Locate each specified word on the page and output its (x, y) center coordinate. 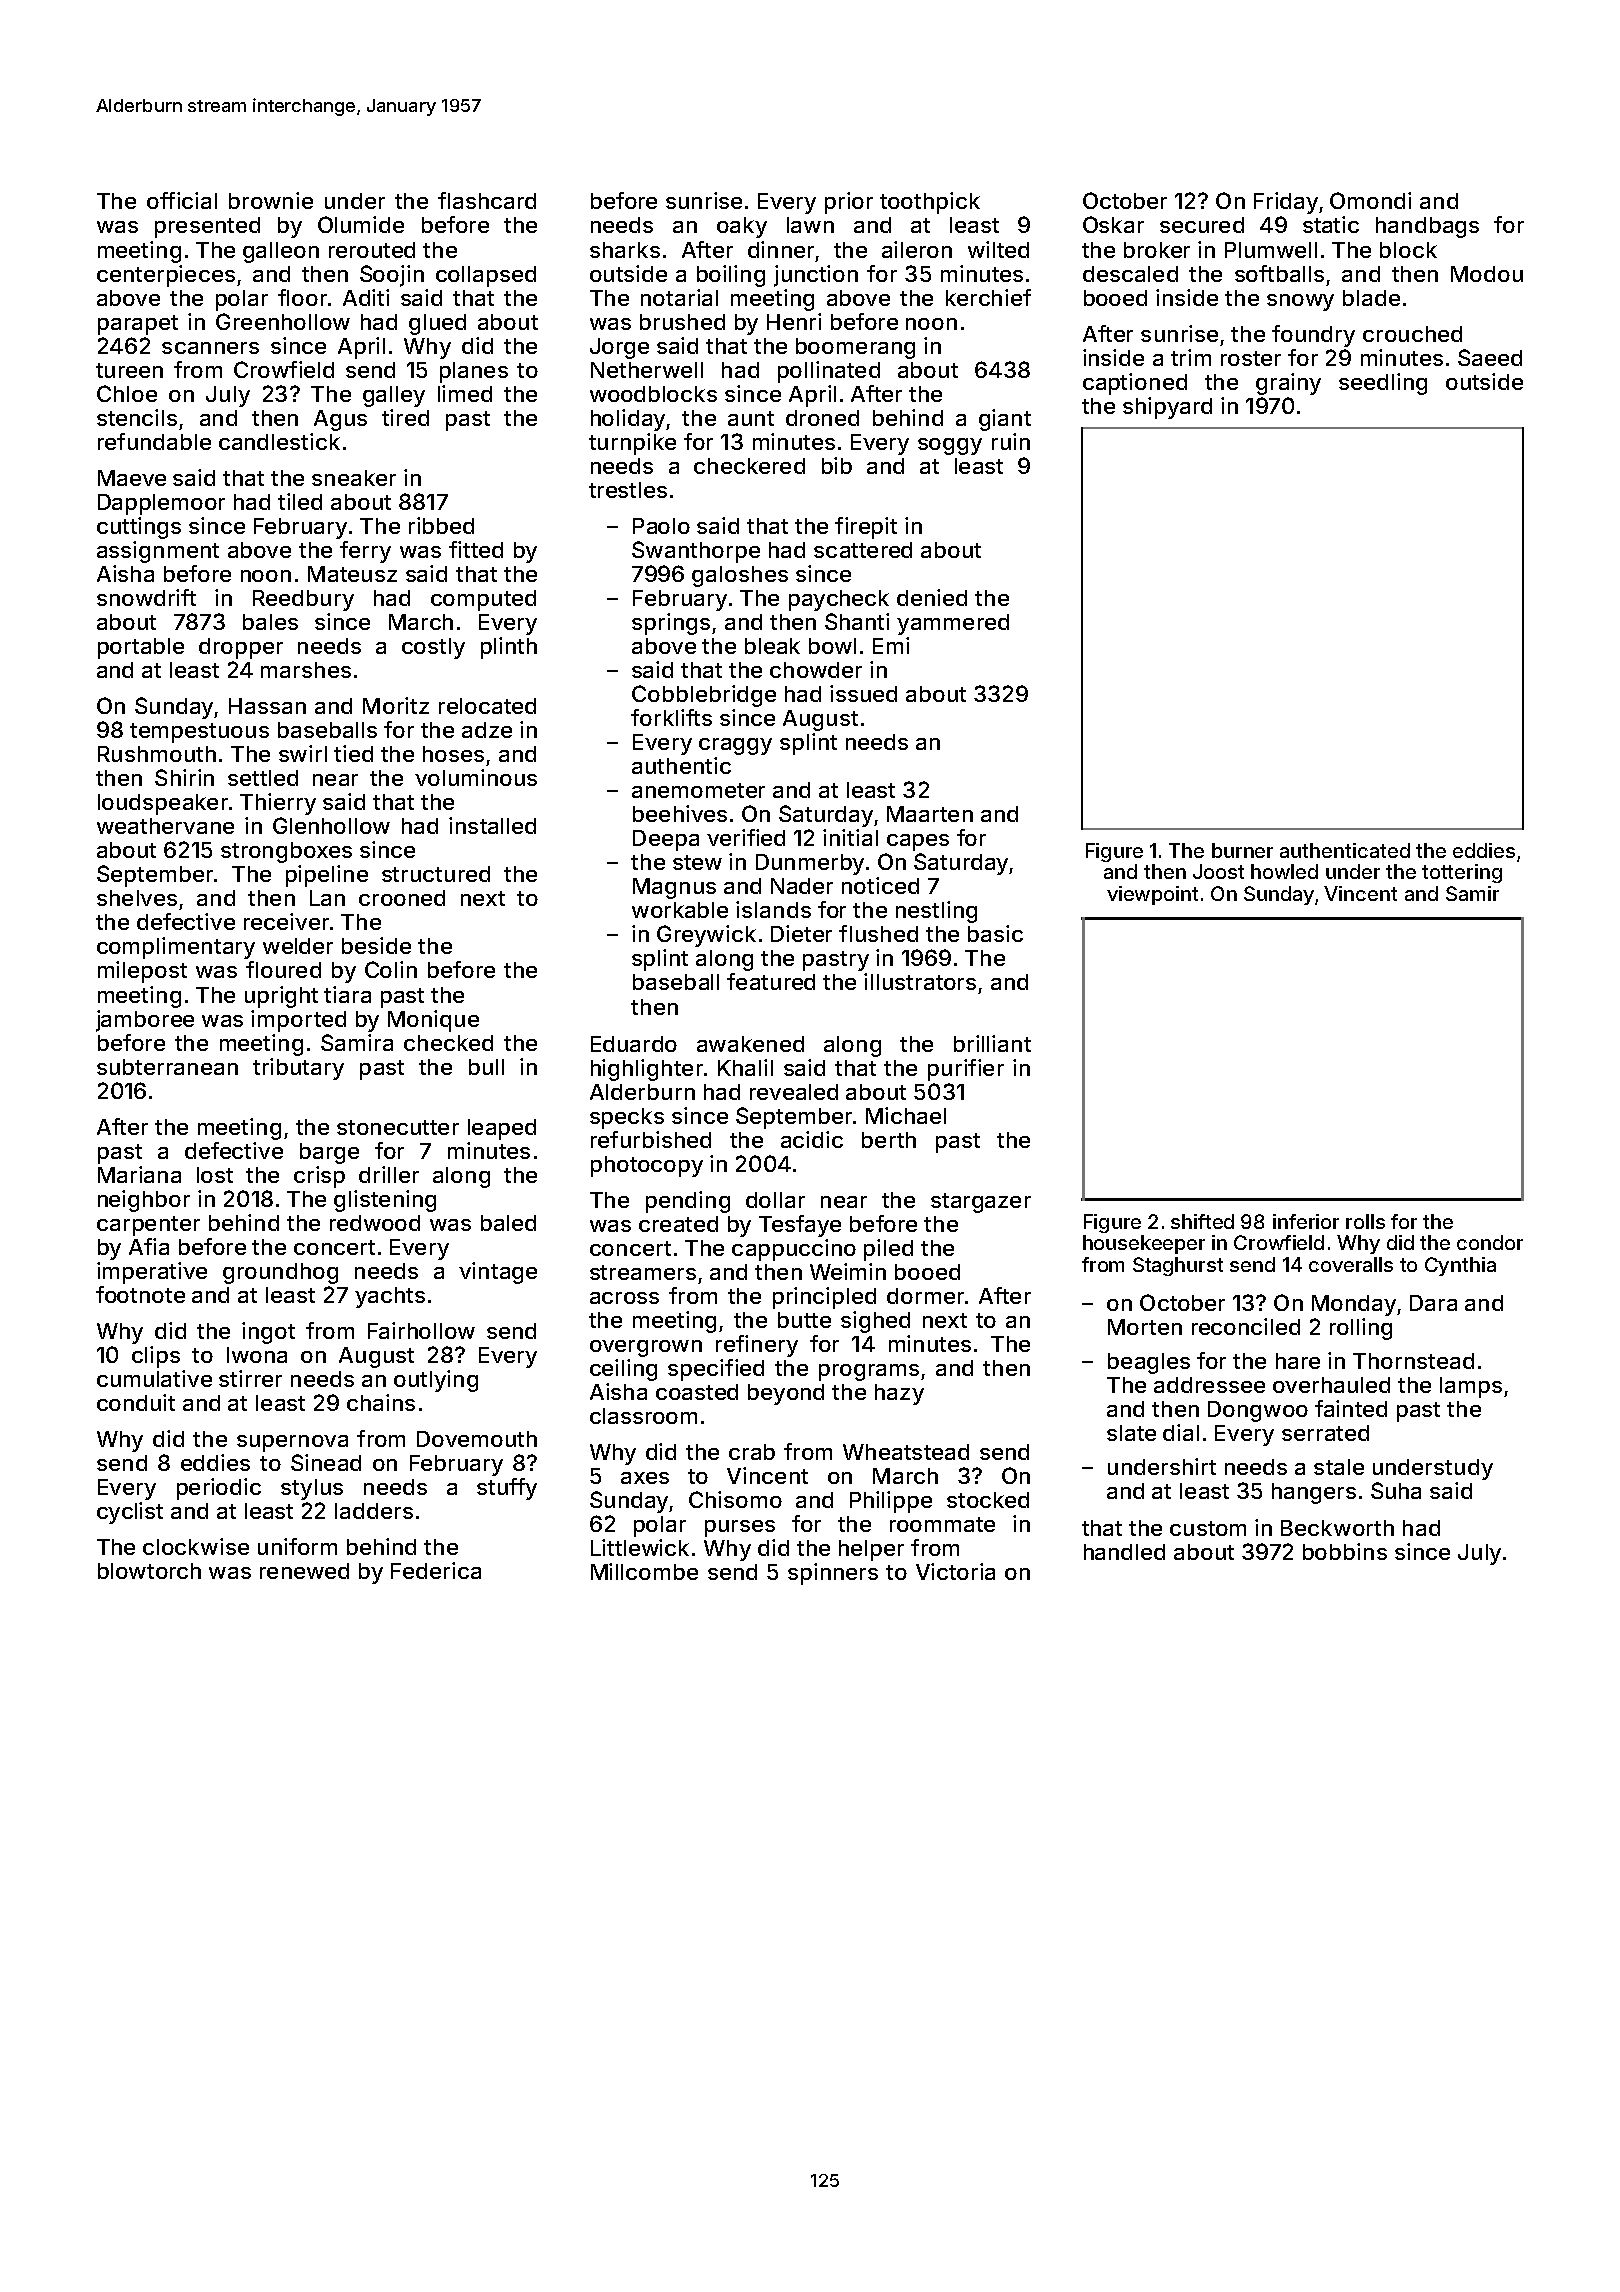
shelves (137, 898)
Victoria (955, 1571)
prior (849, 203)
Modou (1487, 274)
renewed (304, 1571)
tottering (1462, 873)
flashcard (487, 200)
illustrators (920, 981)
